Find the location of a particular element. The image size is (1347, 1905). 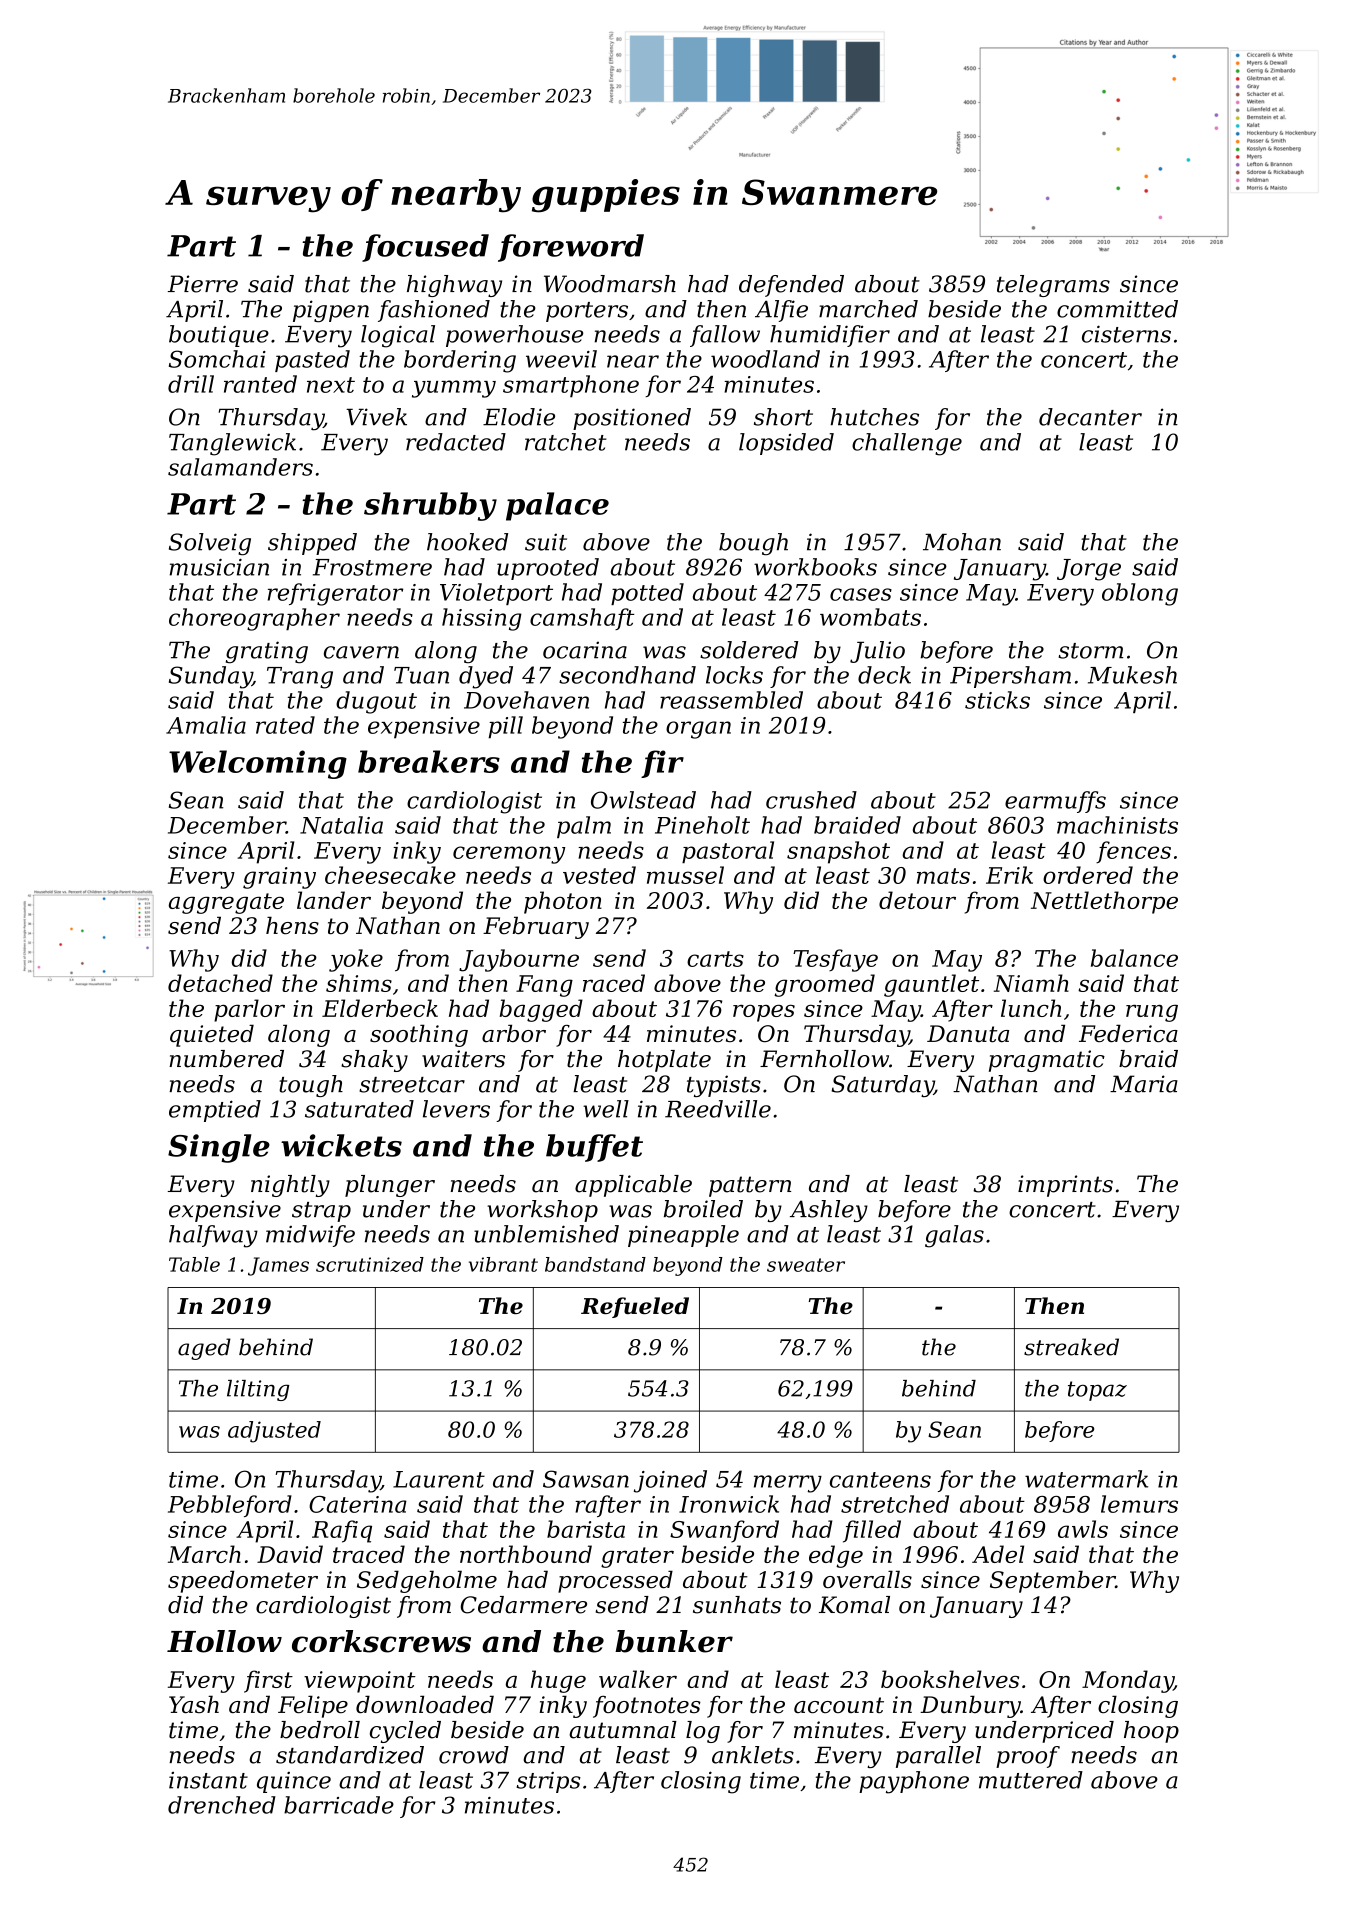

hotplate is located at coordinates (664, 1061).
